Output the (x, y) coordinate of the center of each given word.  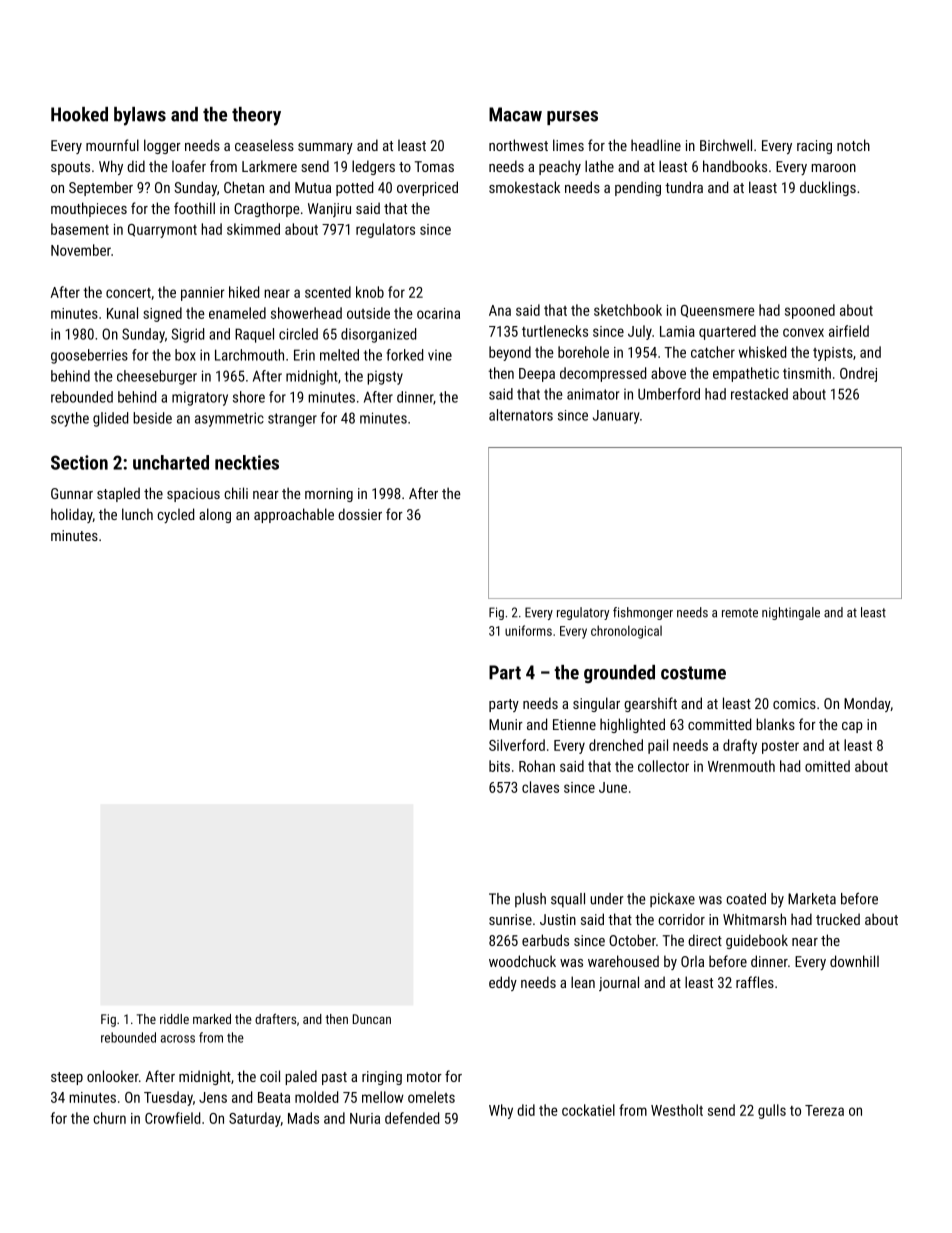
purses (572, 118)
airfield (849, 331)
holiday (72, 515)
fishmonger (643, 613)
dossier (360, 514)
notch (853, 145)
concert (128, 293)
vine (440, 355)
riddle (174, 1019)
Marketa (812, 899)
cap (852, 727)
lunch (137, 514)
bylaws (140, 116)
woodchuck (522, 961)
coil (270, 1076)
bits (499, 766)
